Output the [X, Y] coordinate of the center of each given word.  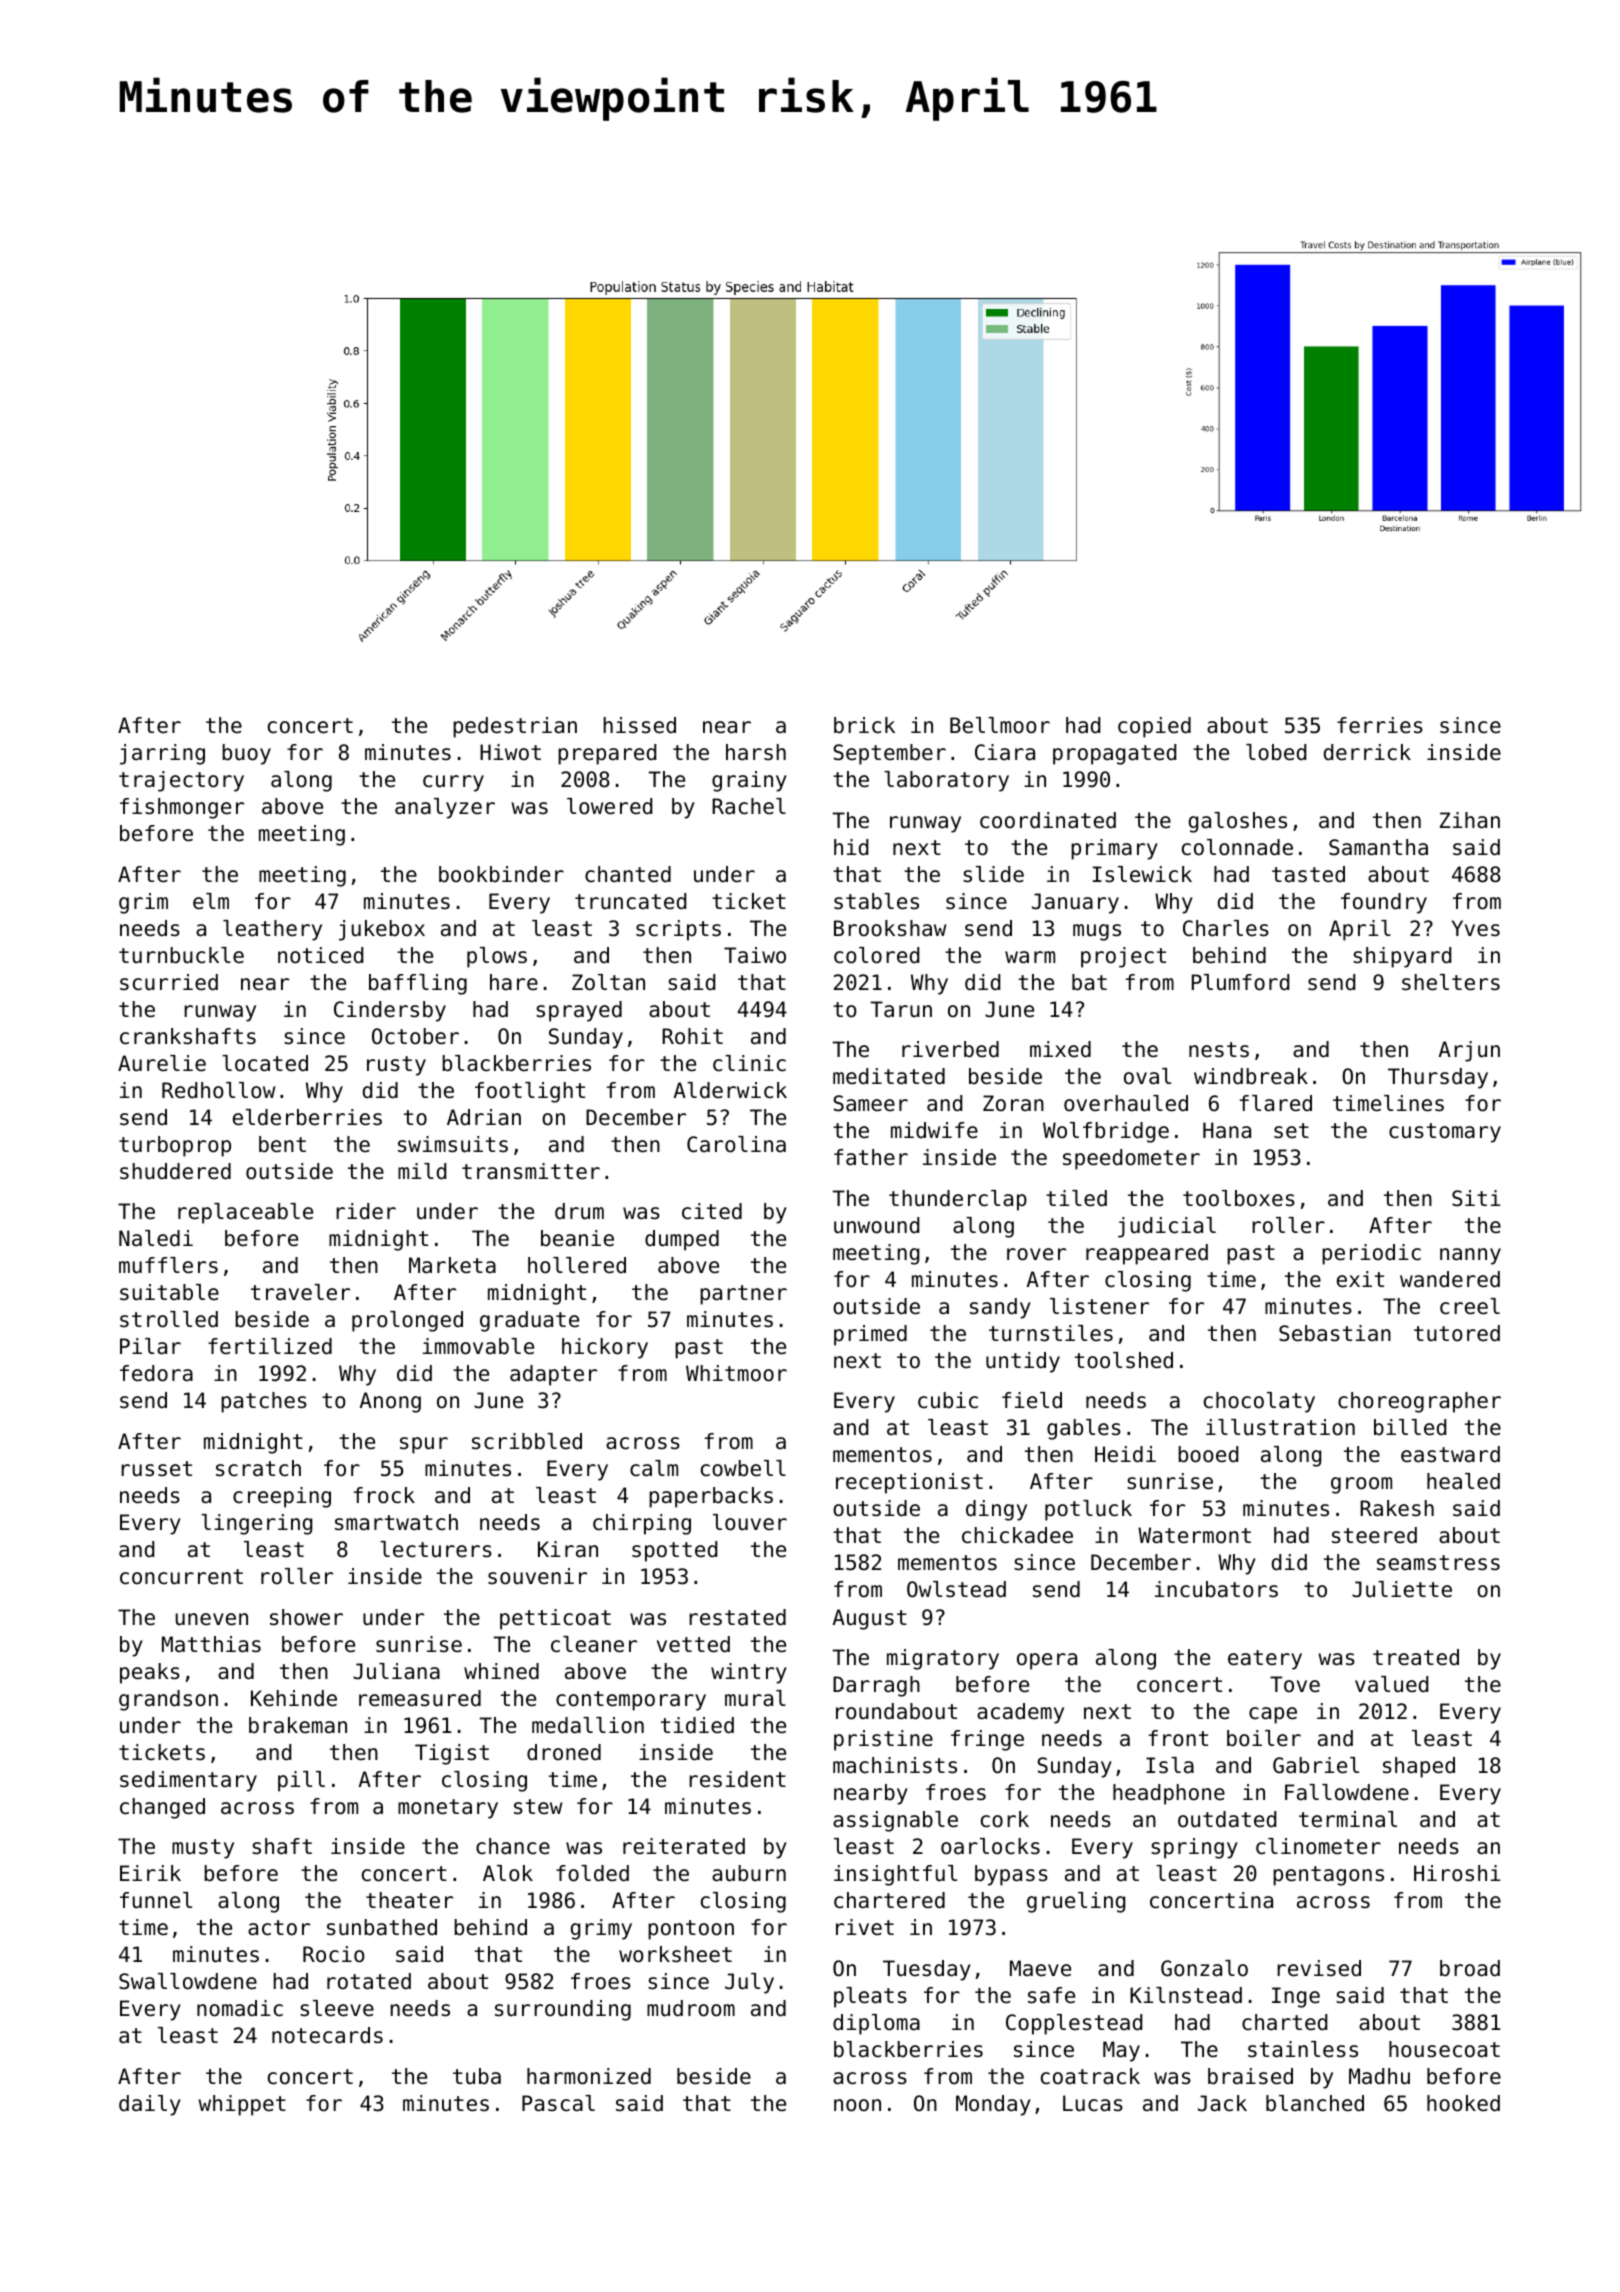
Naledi [156, 1238]
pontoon [691, 1930]
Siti [1476, 1198]
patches [264, 1402]
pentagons [1328, 1876]
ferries [1380, 725]
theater [409, 1900]
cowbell [743, 1468]
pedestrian [515, 727]
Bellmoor [1000, 725]
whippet [242, 2105]
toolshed [1124, 1360]
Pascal [558, 2103]
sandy [1000, 1308]
